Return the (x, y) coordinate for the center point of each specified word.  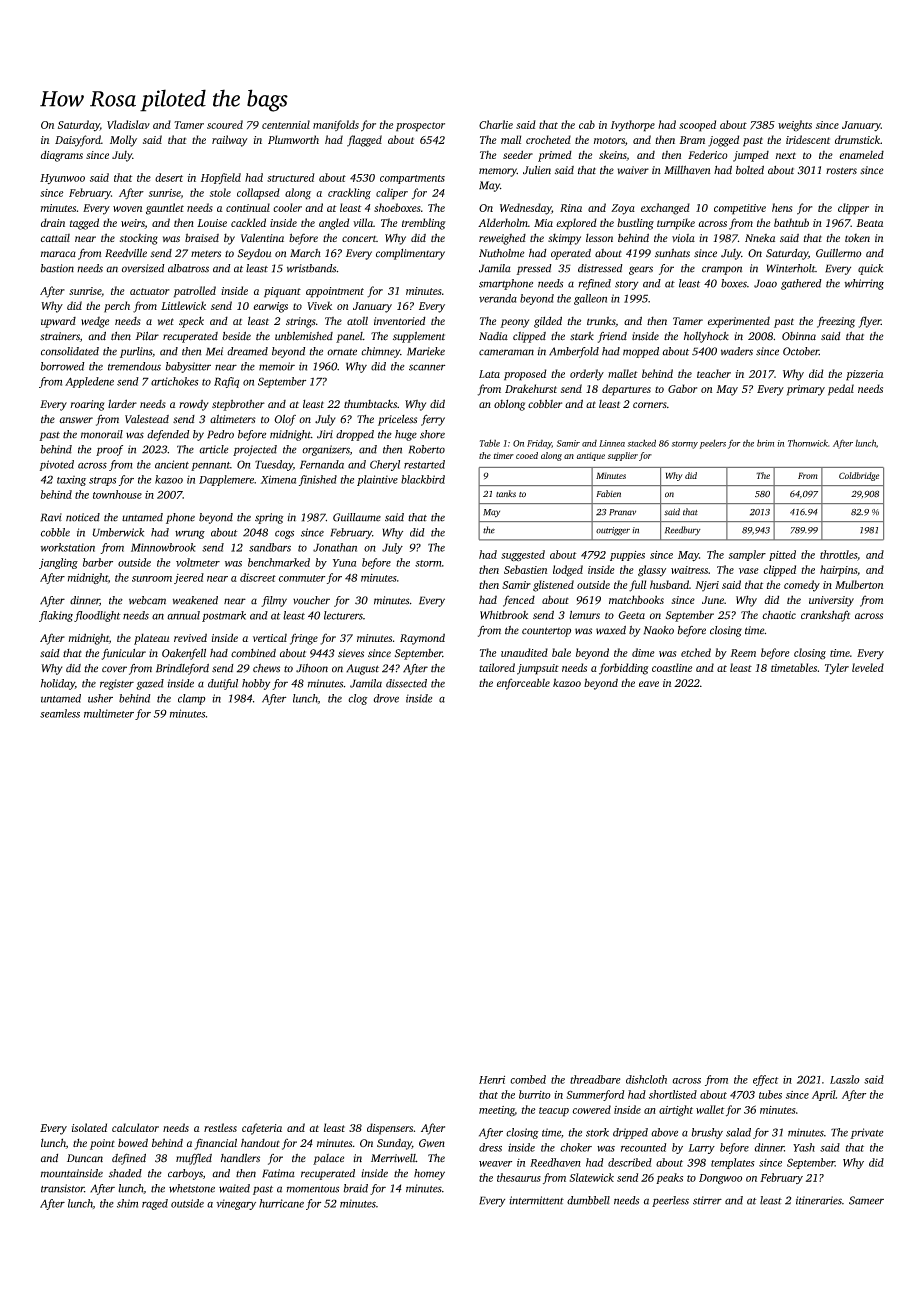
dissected (406, 683)
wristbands (311, 268)
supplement (419, 337)
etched (696, 652)
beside (237, 336)
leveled (868, 667)
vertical (270, 637)
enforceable (523, 684)
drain (53, 222)
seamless (60, 713)
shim (127, 1203)
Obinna (799, 336)
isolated (89, 1127)
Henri (492, 1079)
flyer (869, 322)
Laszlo (845, 1079)
